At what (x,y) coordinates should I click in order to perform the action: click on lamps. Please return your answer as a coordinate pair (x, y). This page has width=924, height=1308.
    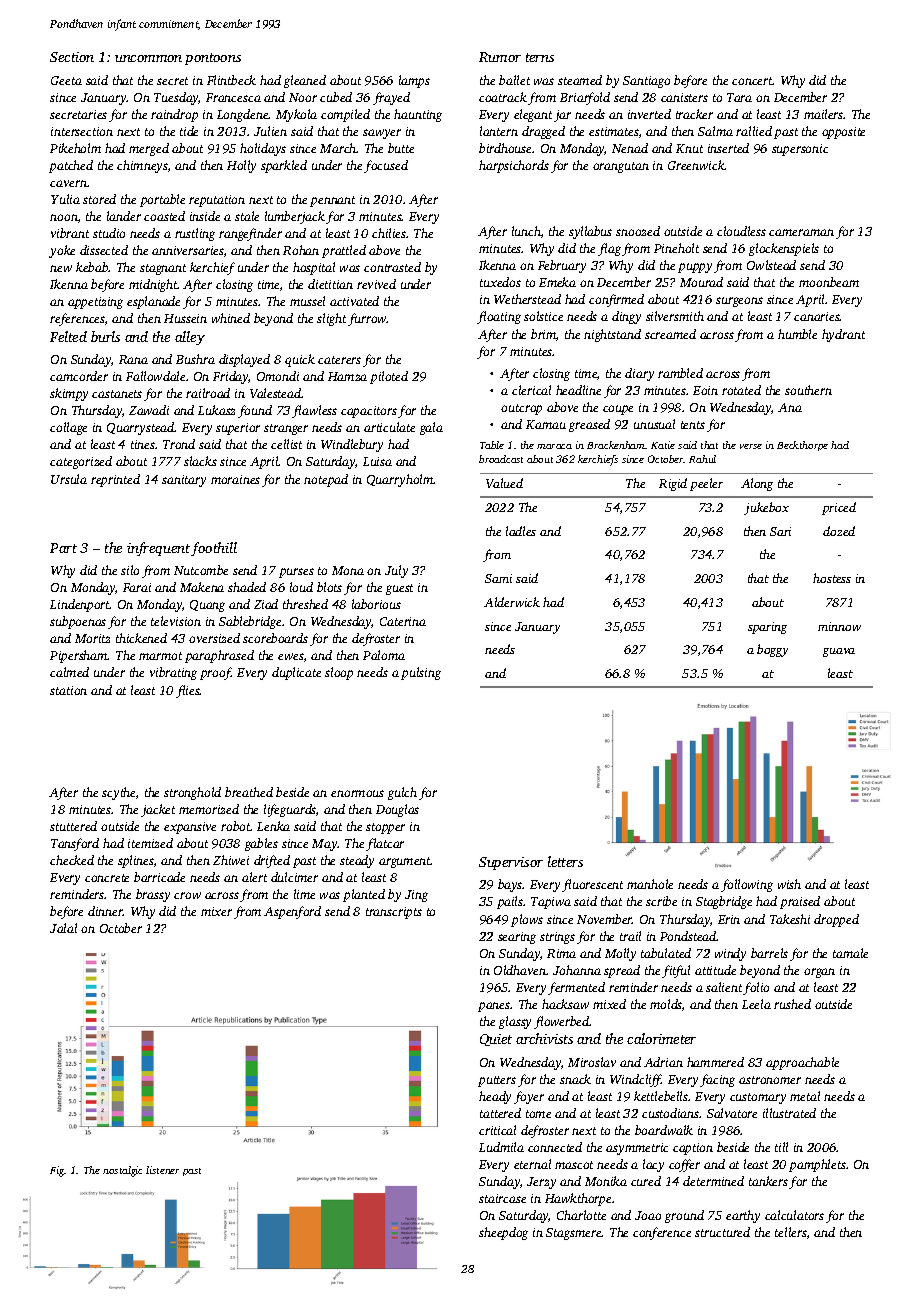
    Looking at the image, I should click on (414, 81).
